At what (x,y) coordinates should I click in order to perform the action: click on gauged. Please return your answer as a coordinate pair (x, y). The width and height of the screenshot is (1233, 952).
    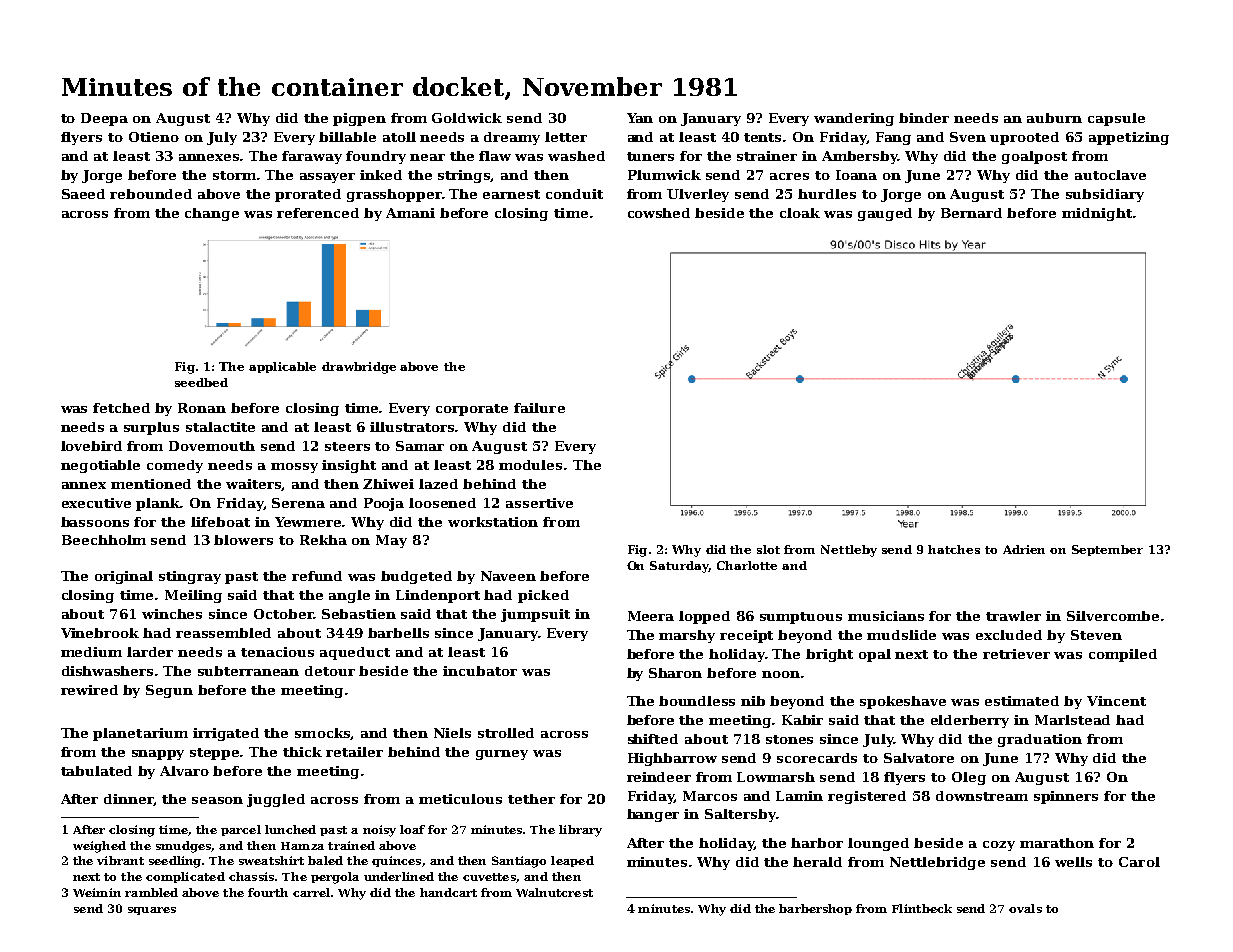
    Looking at the image, I should click on (885, 214).
